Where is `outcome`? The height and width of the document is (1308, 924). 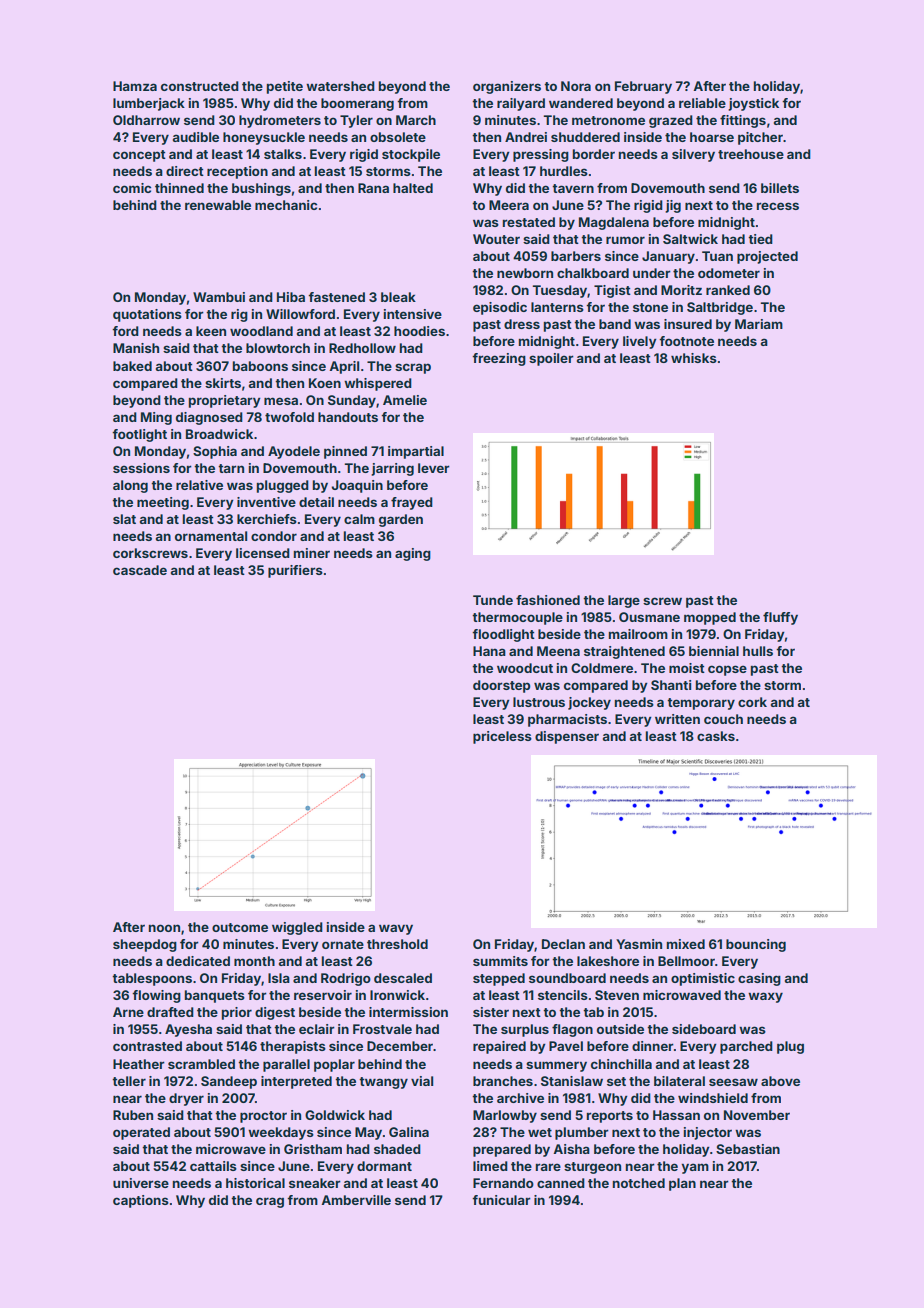
outcome is located at coordinates (240, 927).
